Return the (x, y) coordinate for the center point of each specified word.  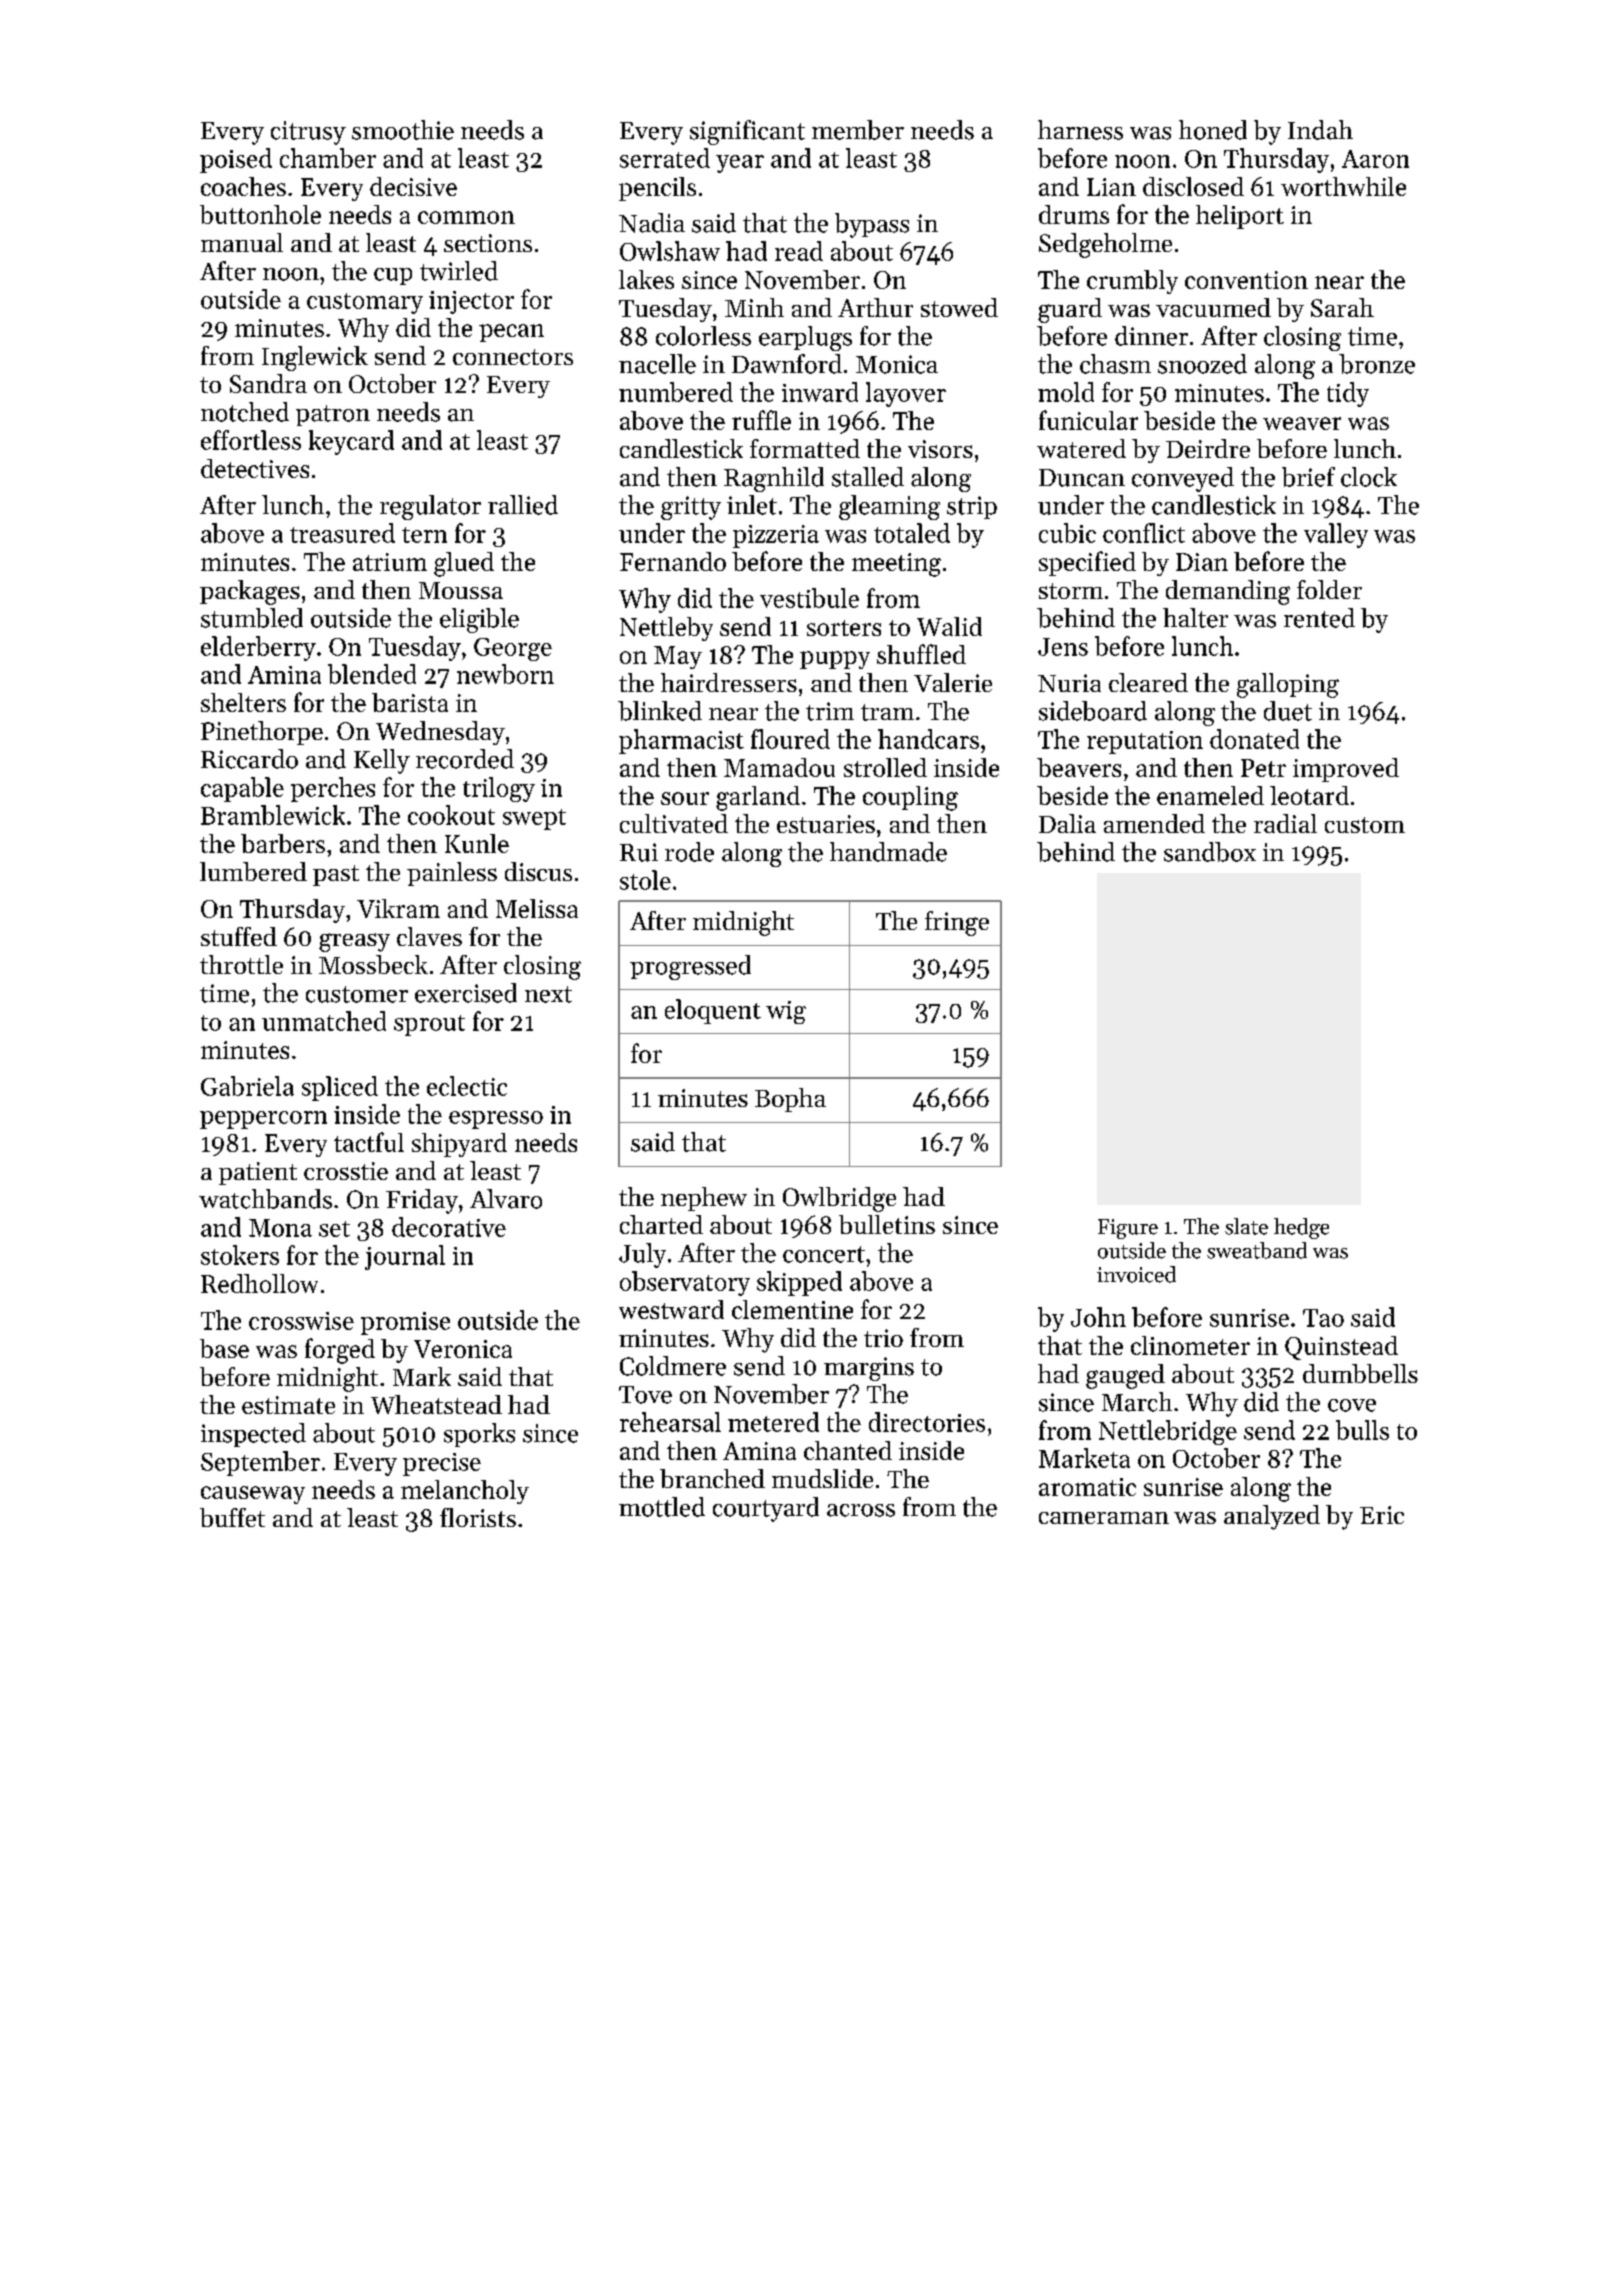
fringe (957, 923)
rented (1319, 618)
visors (940, 449)
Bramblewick (273, 815)
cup (393, 276)
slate (1246, 1226)
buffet (232, 1517)
